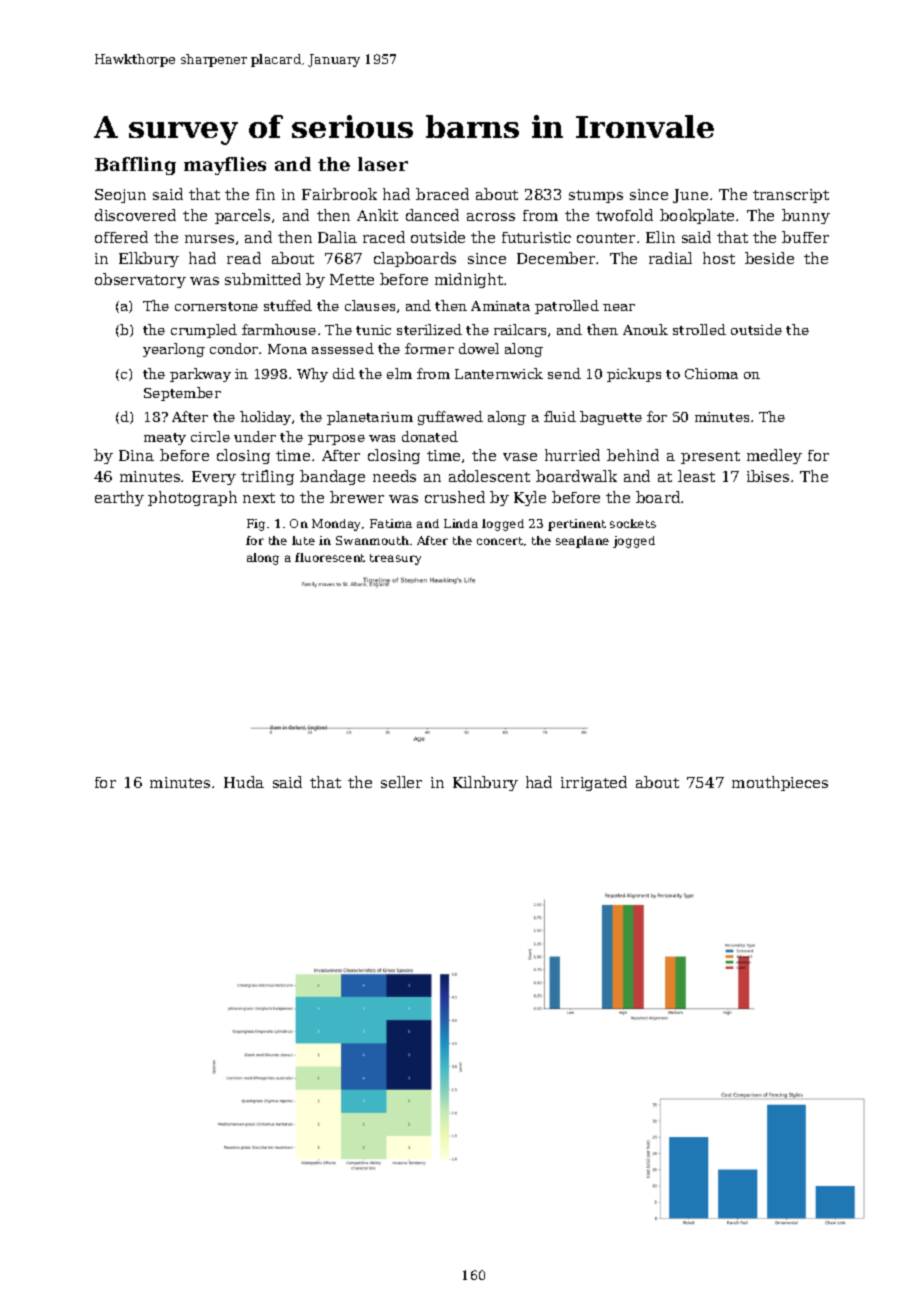 This page has height=1308, width=924. What do you see at coordinates (500, 541) in the page?
I see `concert` at bounding box center [500, 541].
